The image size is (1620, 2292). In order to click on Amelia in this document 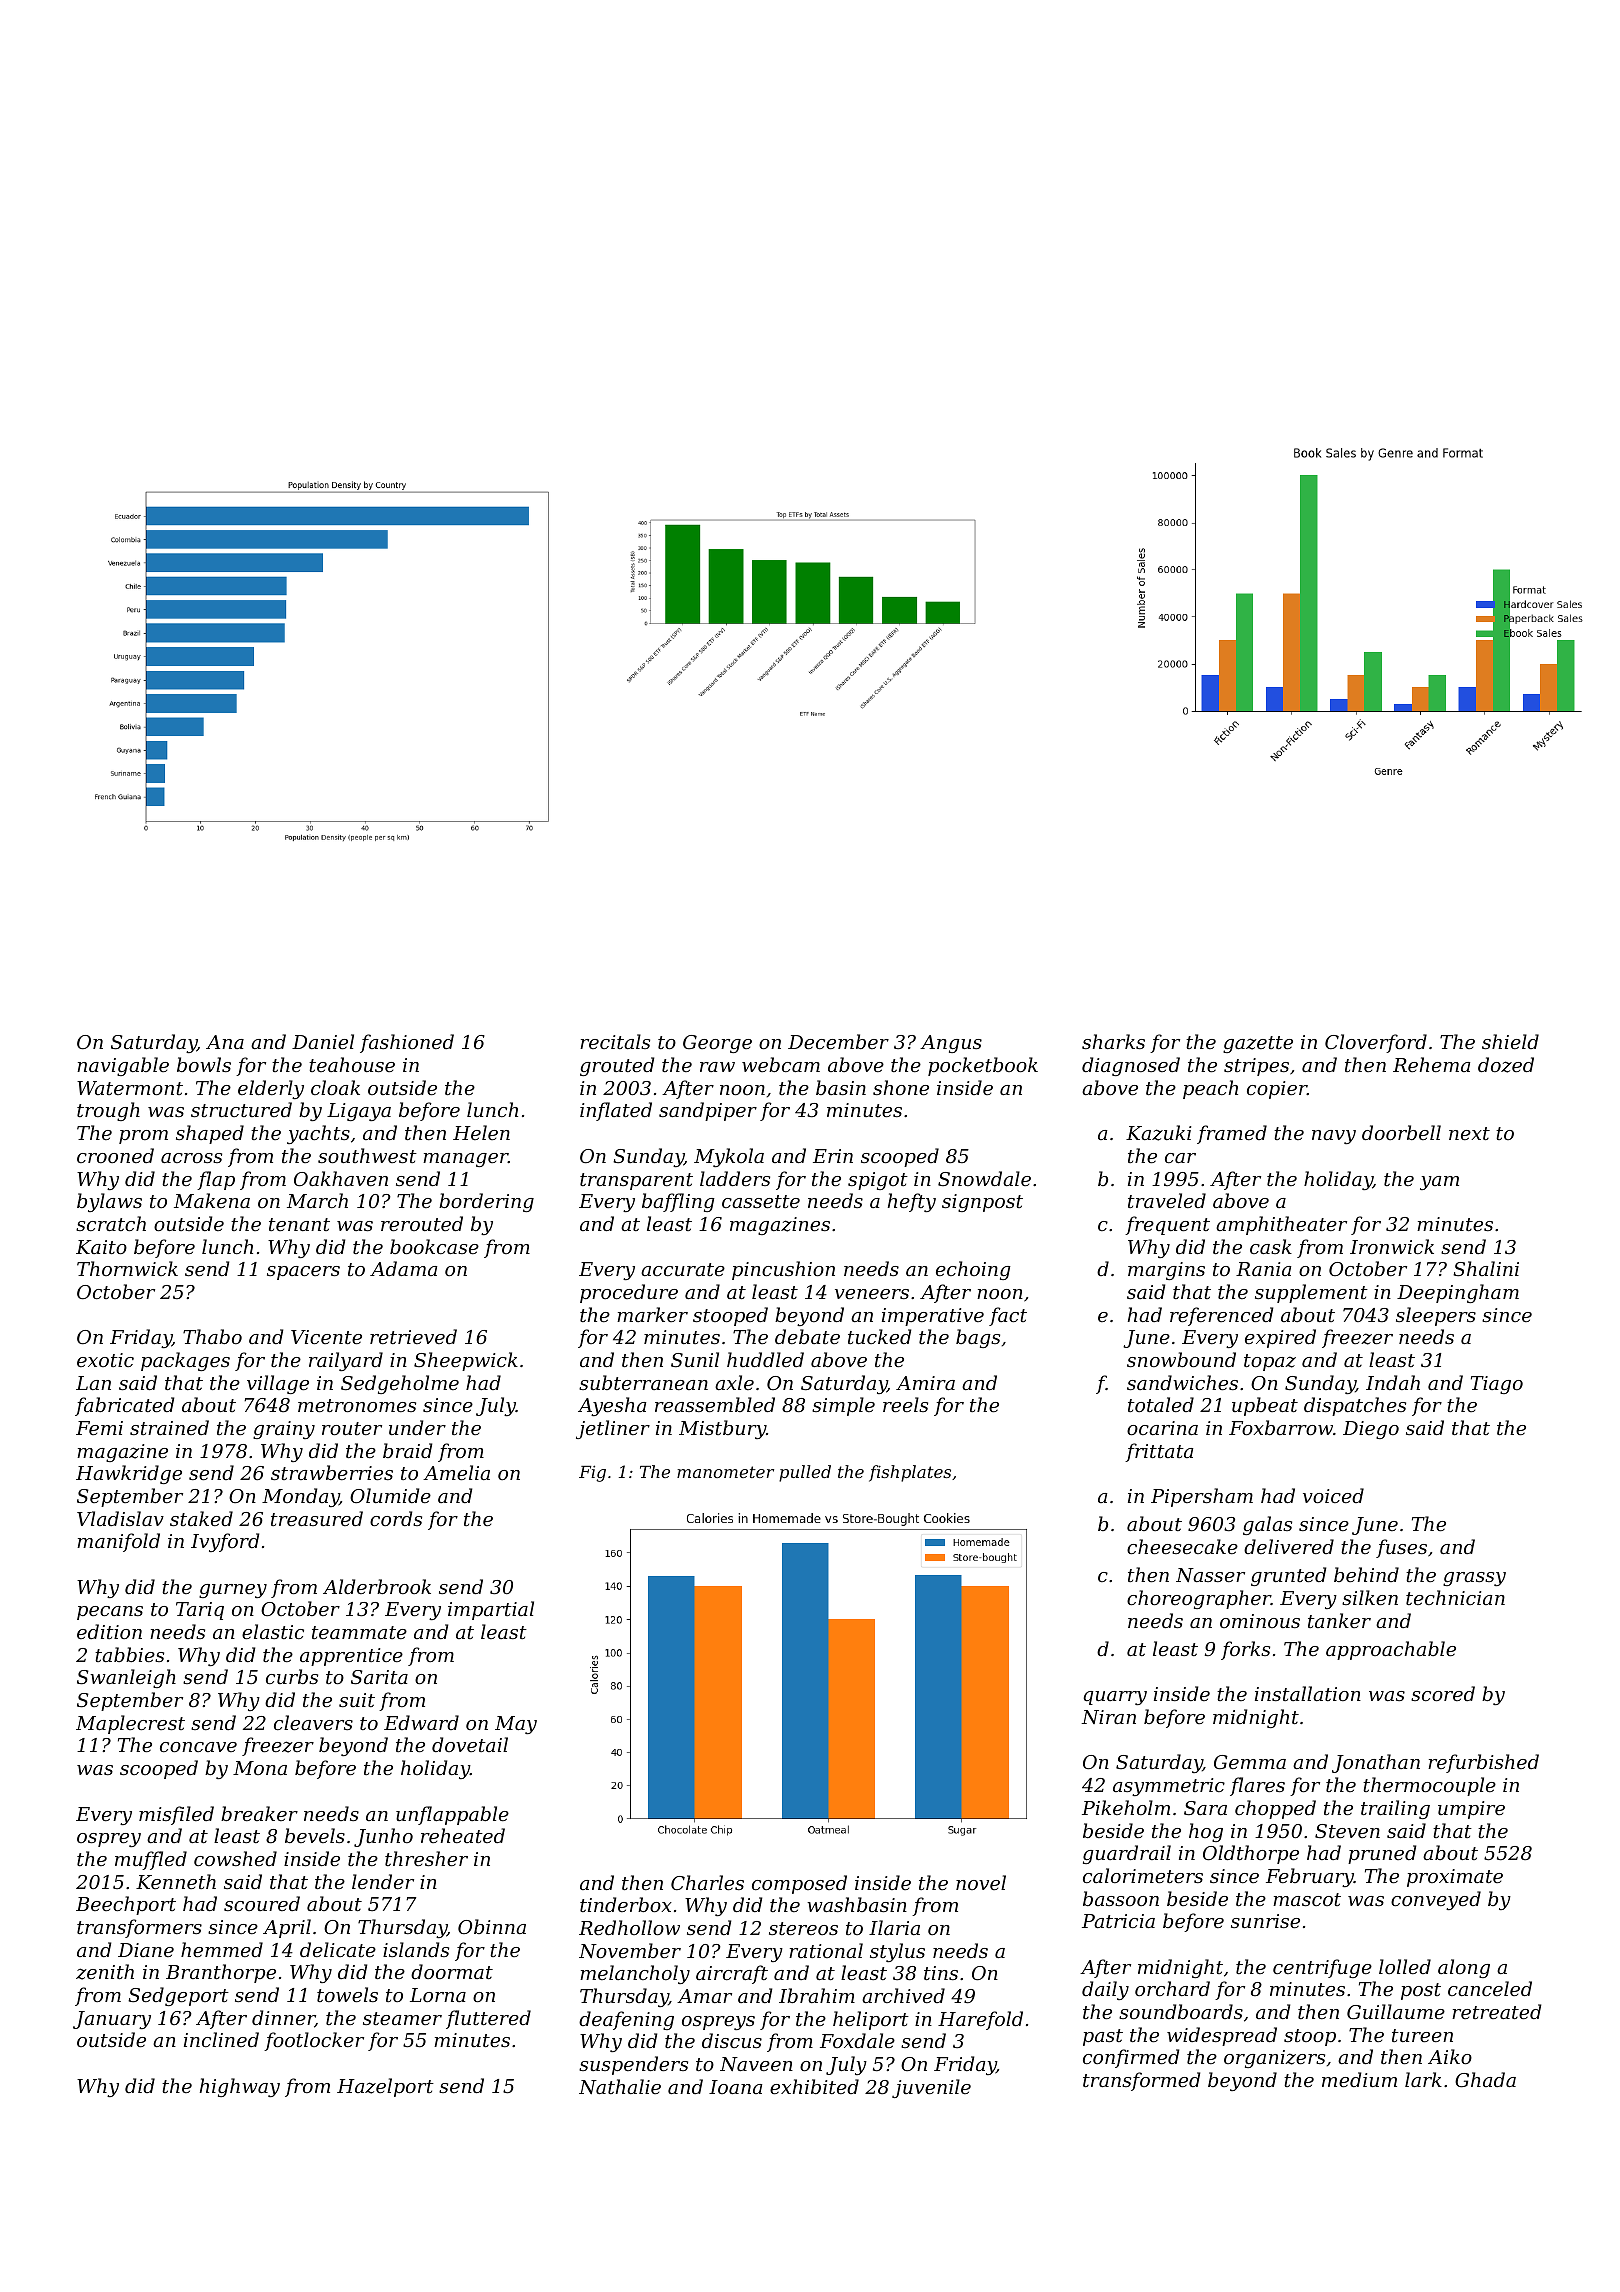, I will do `click(456, 1472)`.
